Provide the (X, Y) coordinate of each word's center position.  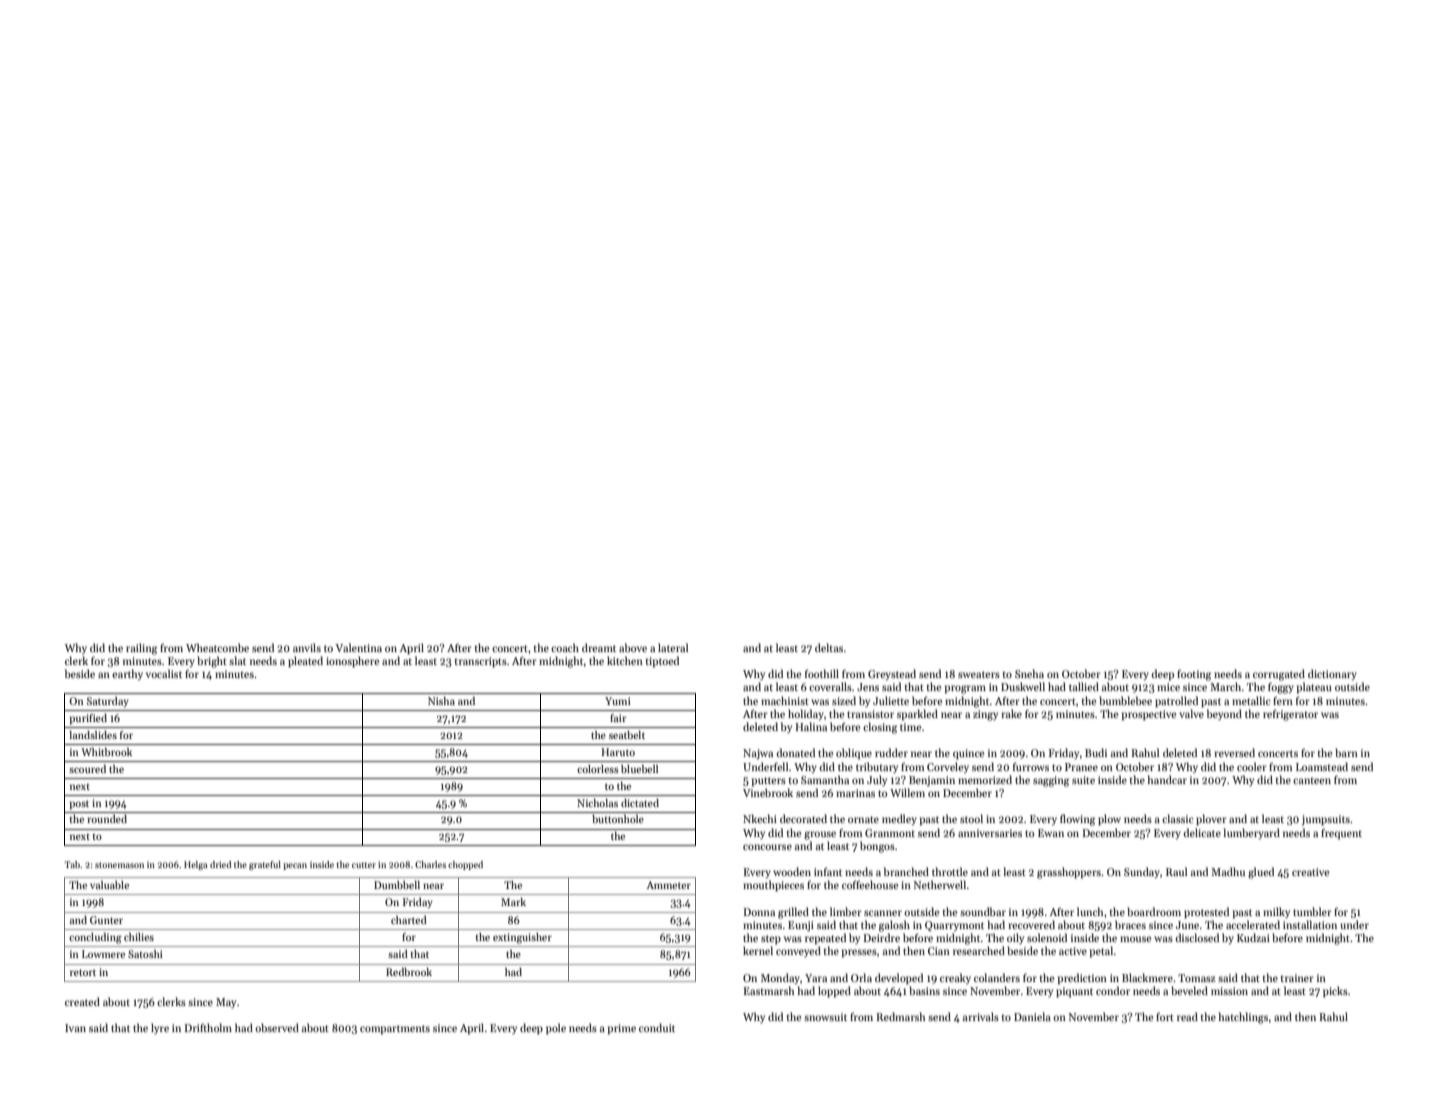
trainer (1297, 978)
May (226, 1003)
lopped (834, 992)
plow (1109, 820)
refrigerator (1290, 715)
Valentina (358, 647)
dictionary (1332, 674)
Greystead (892, 674)
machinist (785, 700)
